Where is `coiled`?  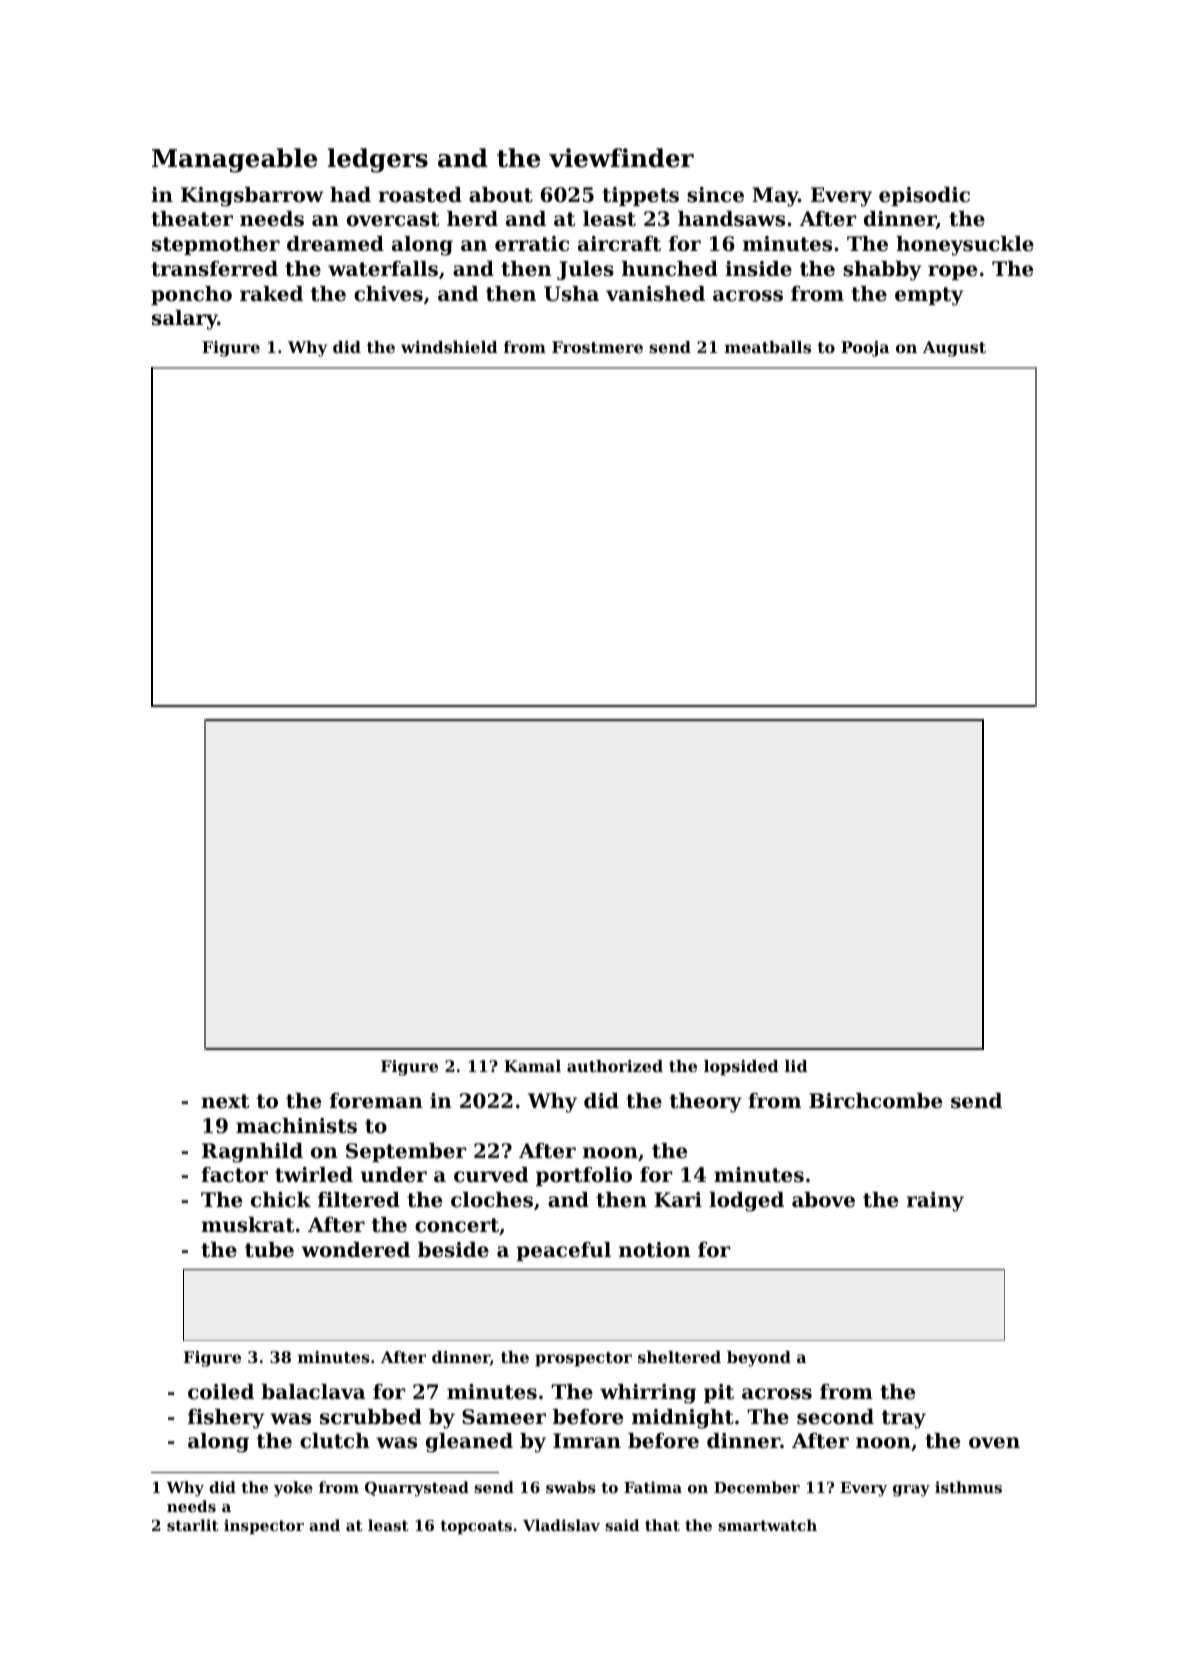
coiled is located at coordinates (221, 1392).
